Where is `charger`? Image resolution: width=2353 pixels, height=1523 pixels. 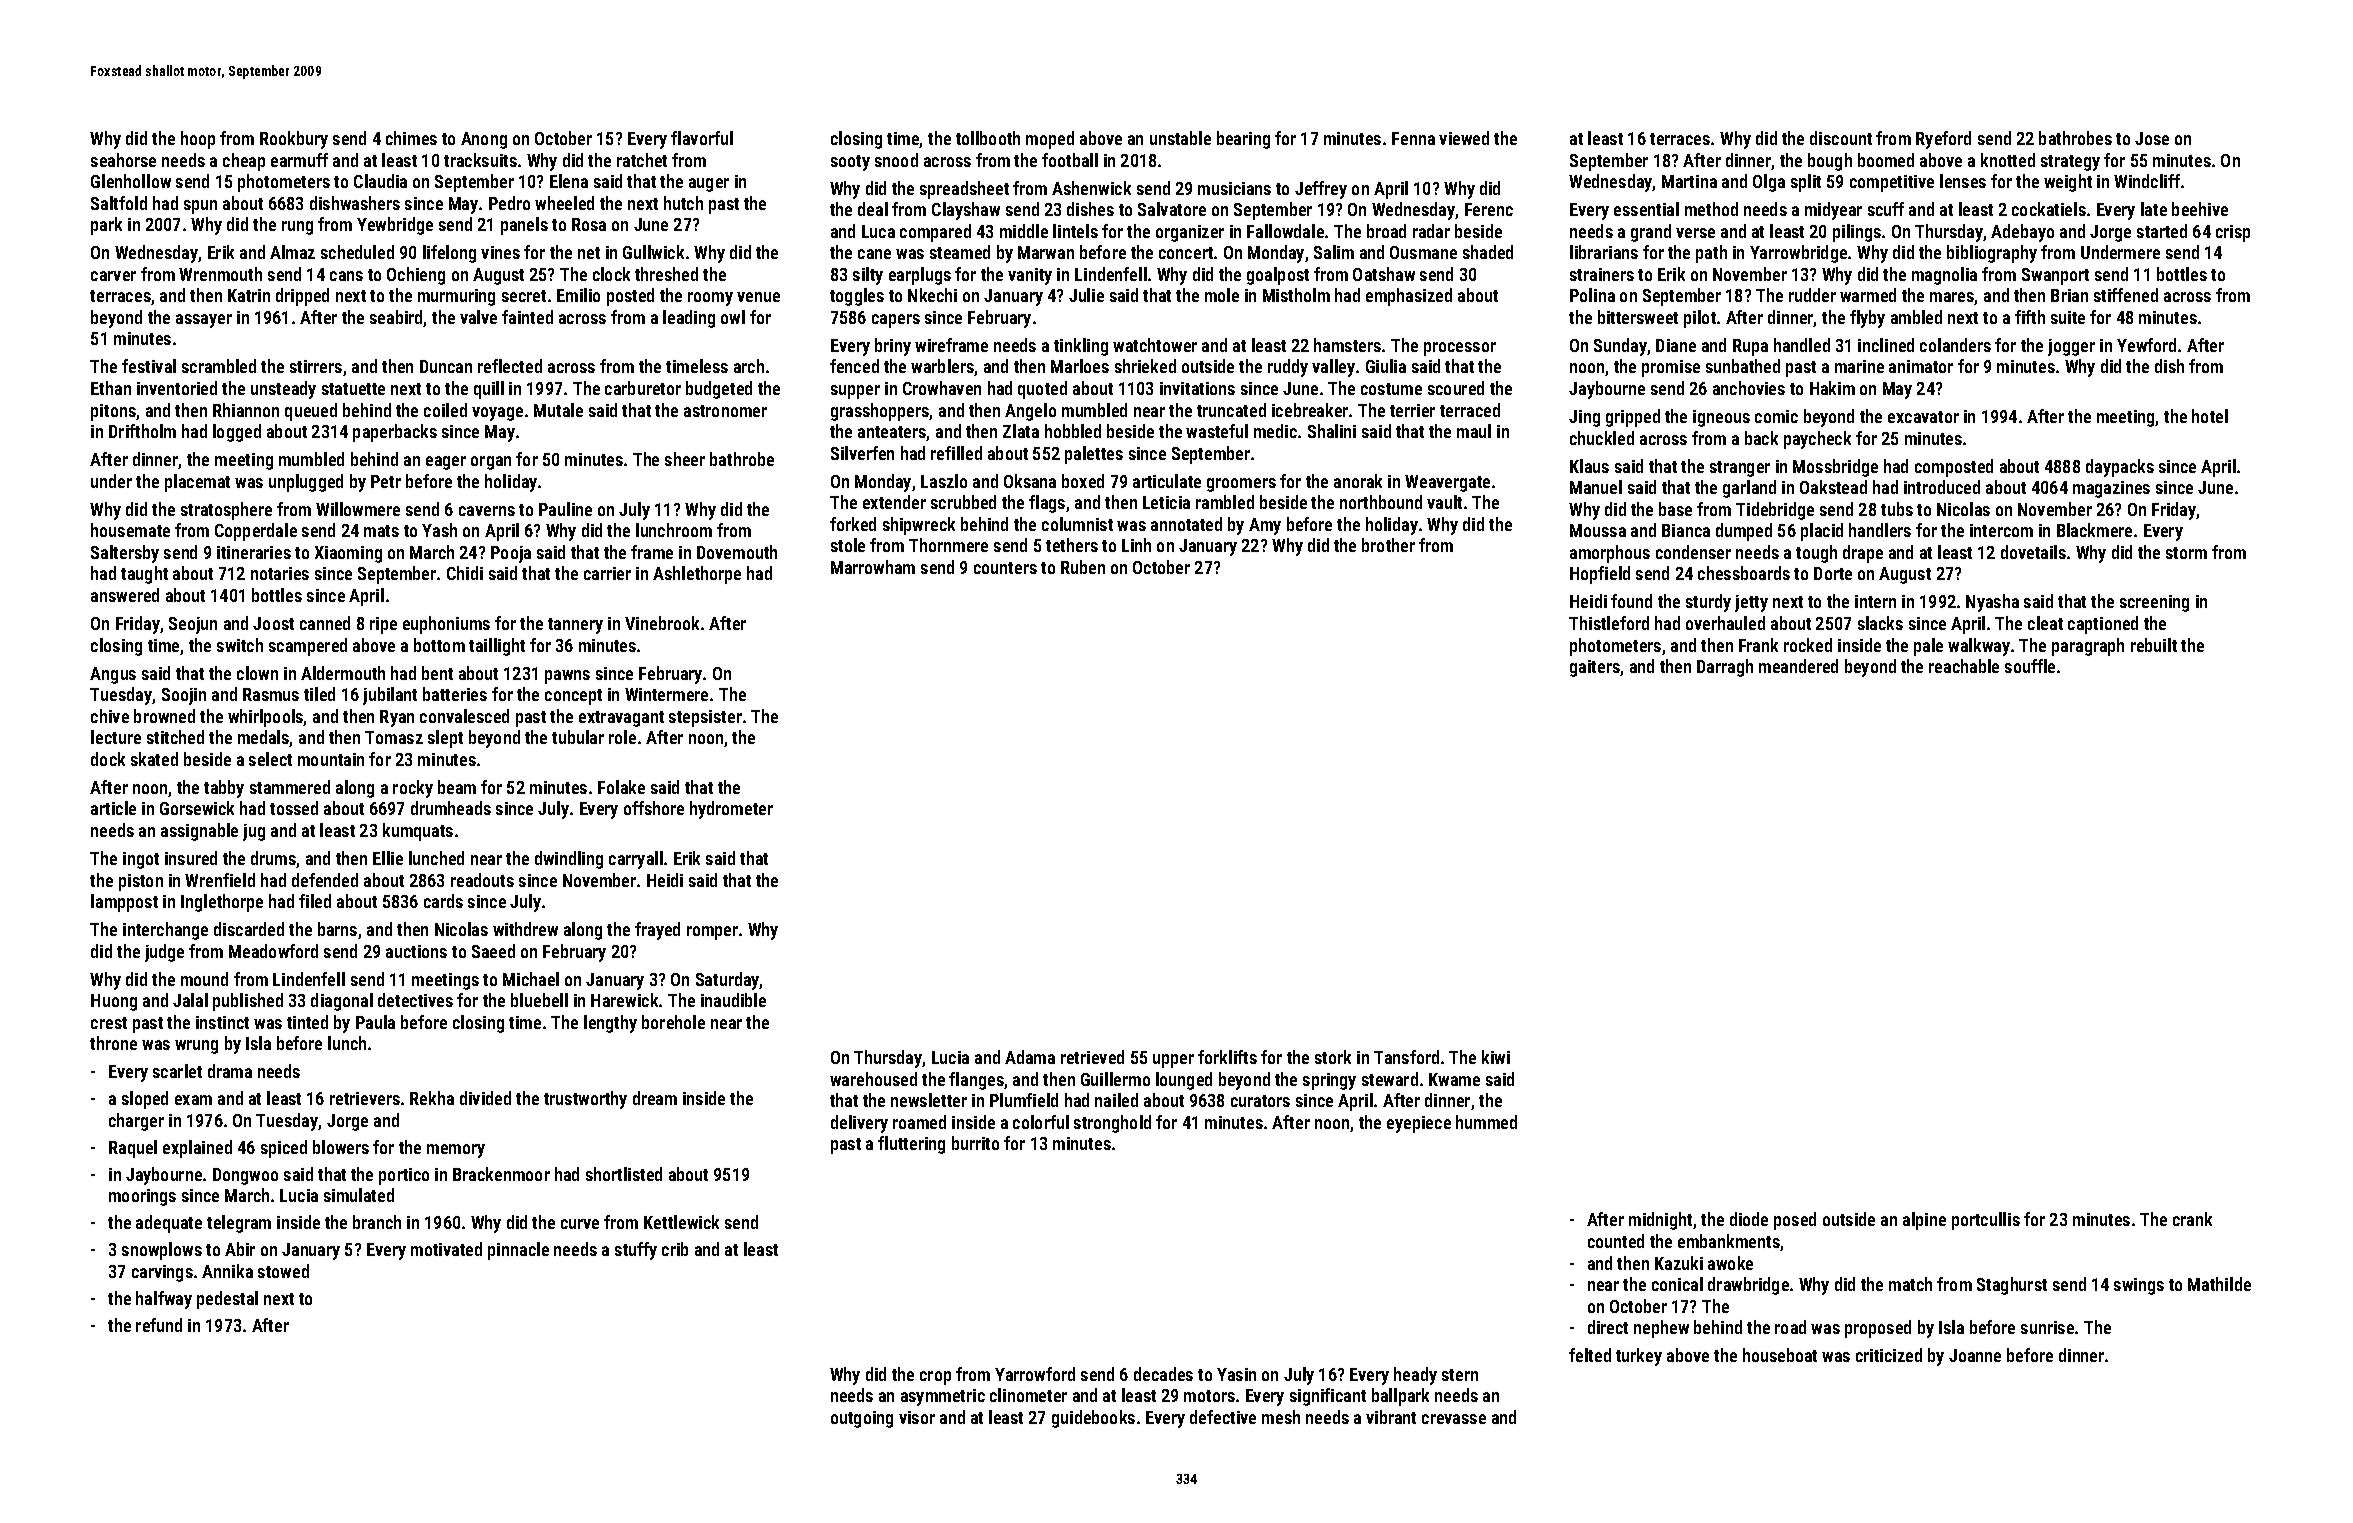
charger is located at coordinates (136, 1122).
